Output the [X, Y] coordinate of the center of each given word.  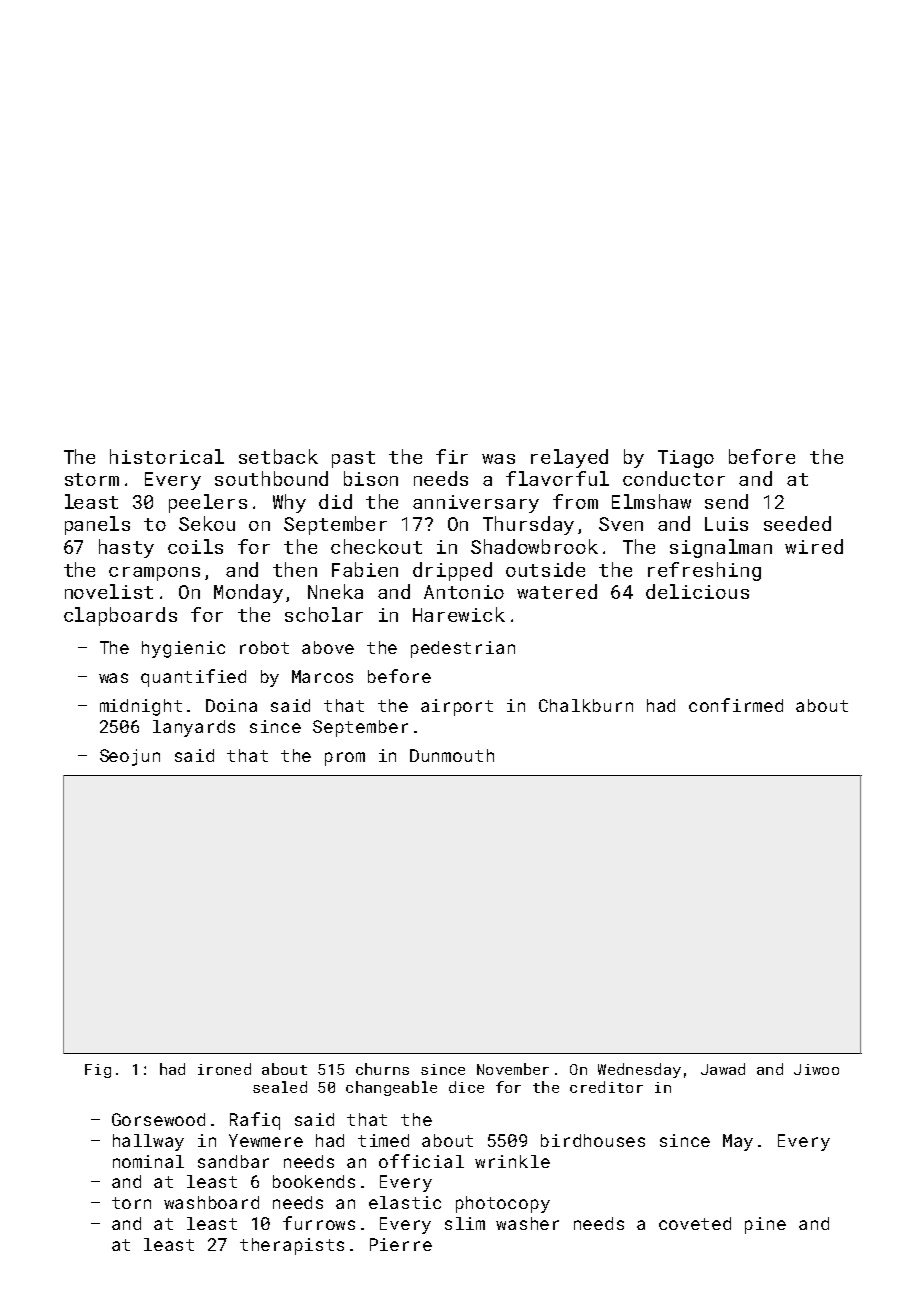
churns [382, 1069]
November [513, 1069]
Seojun [130, 757]
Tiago [686, 459]
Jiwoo [816, 1069]
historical [167, 456]
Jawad [723, 1069]
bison [371, 478]
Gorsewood [158, 1119]
